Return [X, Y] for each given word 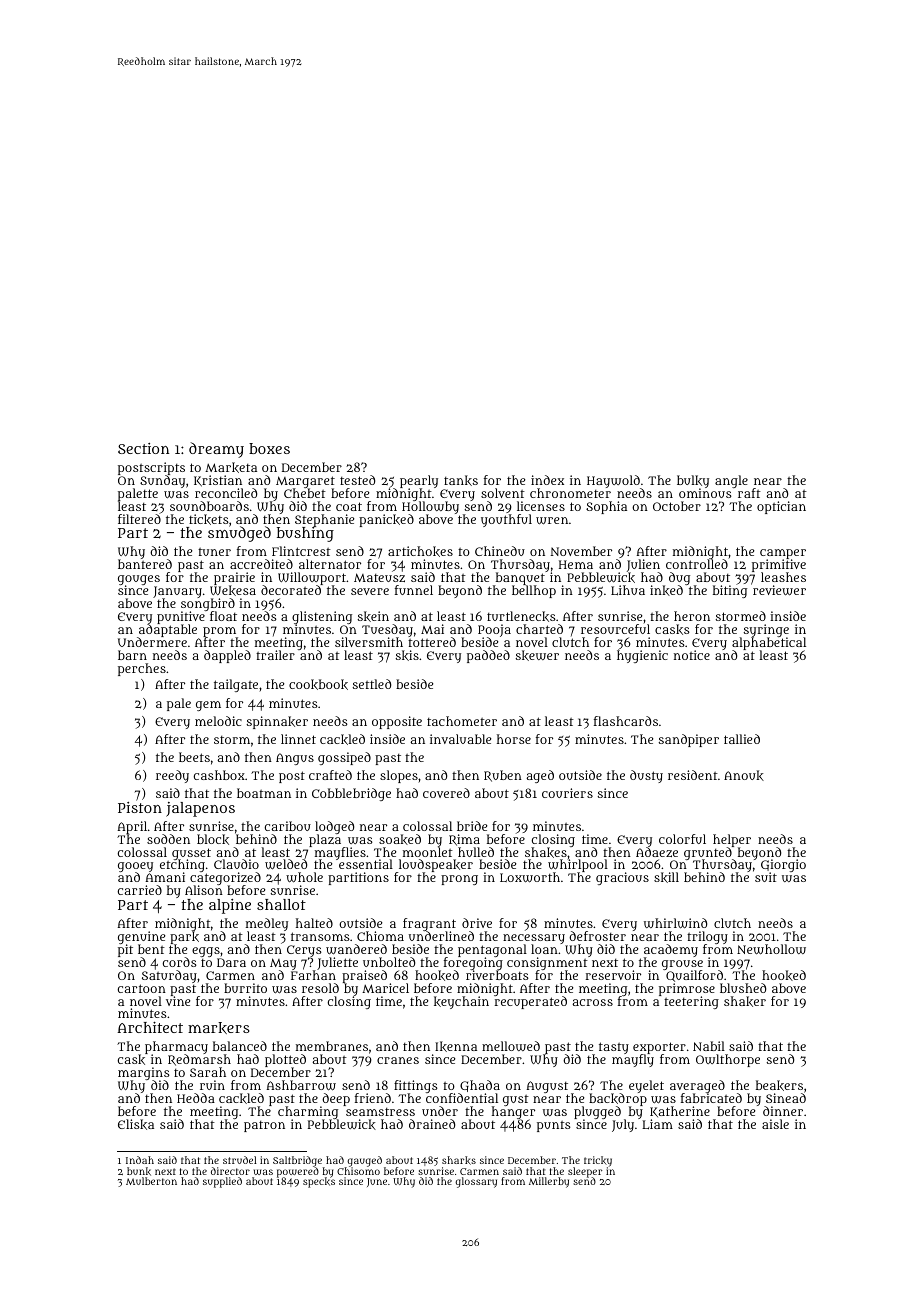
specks [319, 1183]
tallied [742, 739]
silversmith [369, 642]
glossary [476, 1182]
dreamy [216, 450]
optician [781, 507]
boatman [264, 793]
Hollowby [430, 507]
